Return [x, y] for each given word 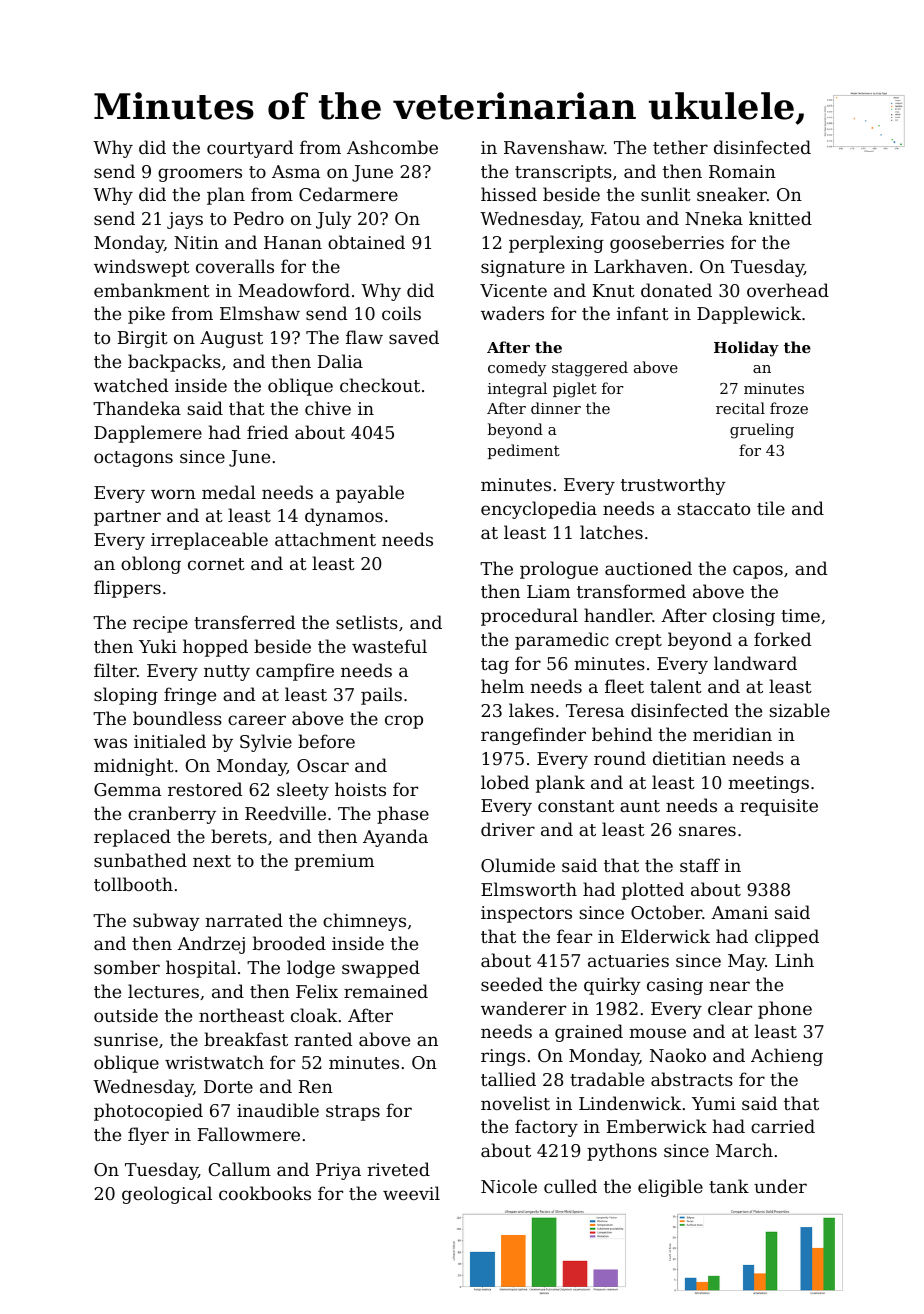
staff [700, 865]
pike [146, 315]
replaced [132, 838]
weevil [411, 1193]
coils [401, 313]
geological [167, 1195]
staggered [590, 369]
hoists [360, 789]
